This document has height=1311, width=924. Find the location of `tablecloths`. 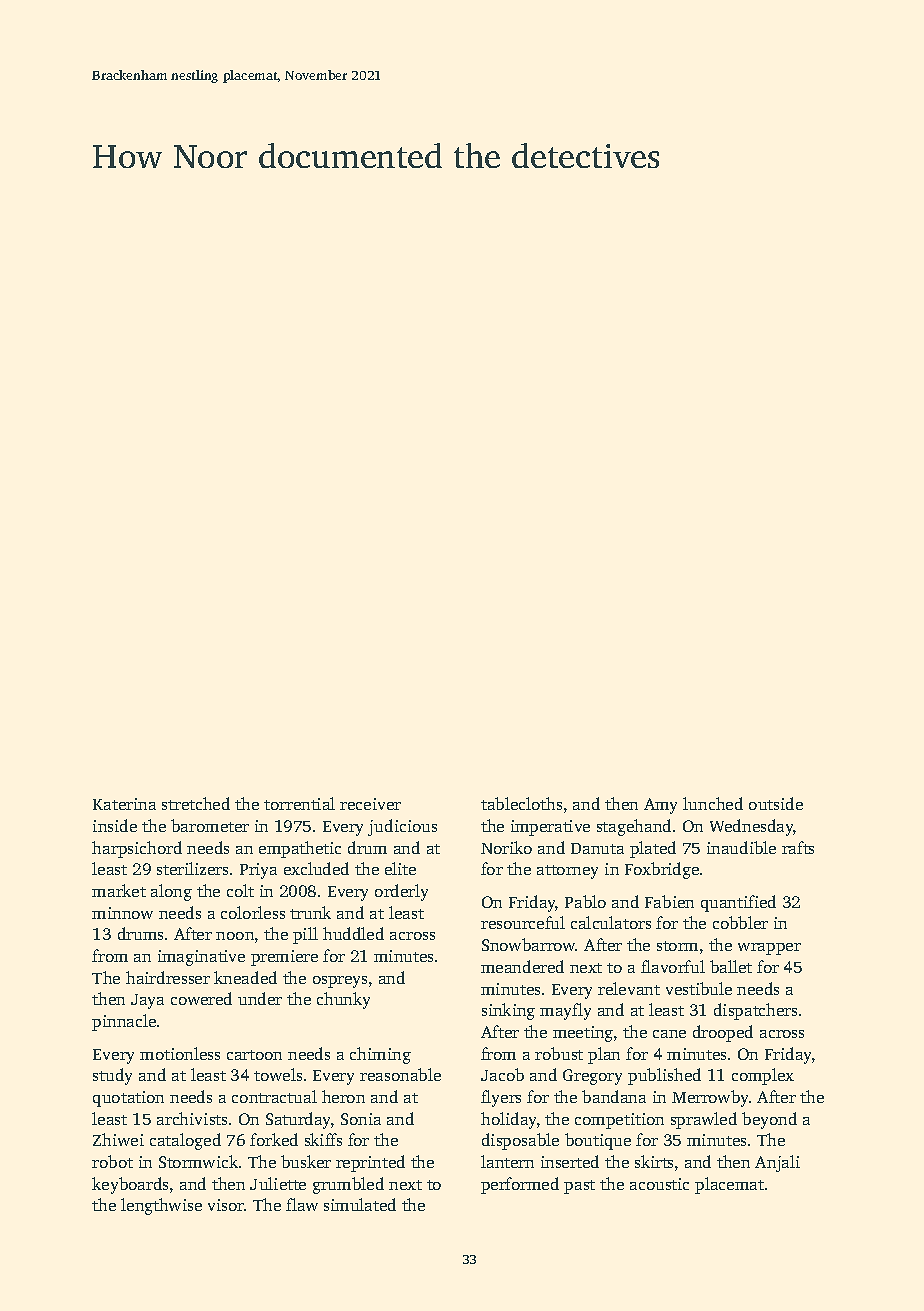

tablecloths is located at coordinates (521, 803).
